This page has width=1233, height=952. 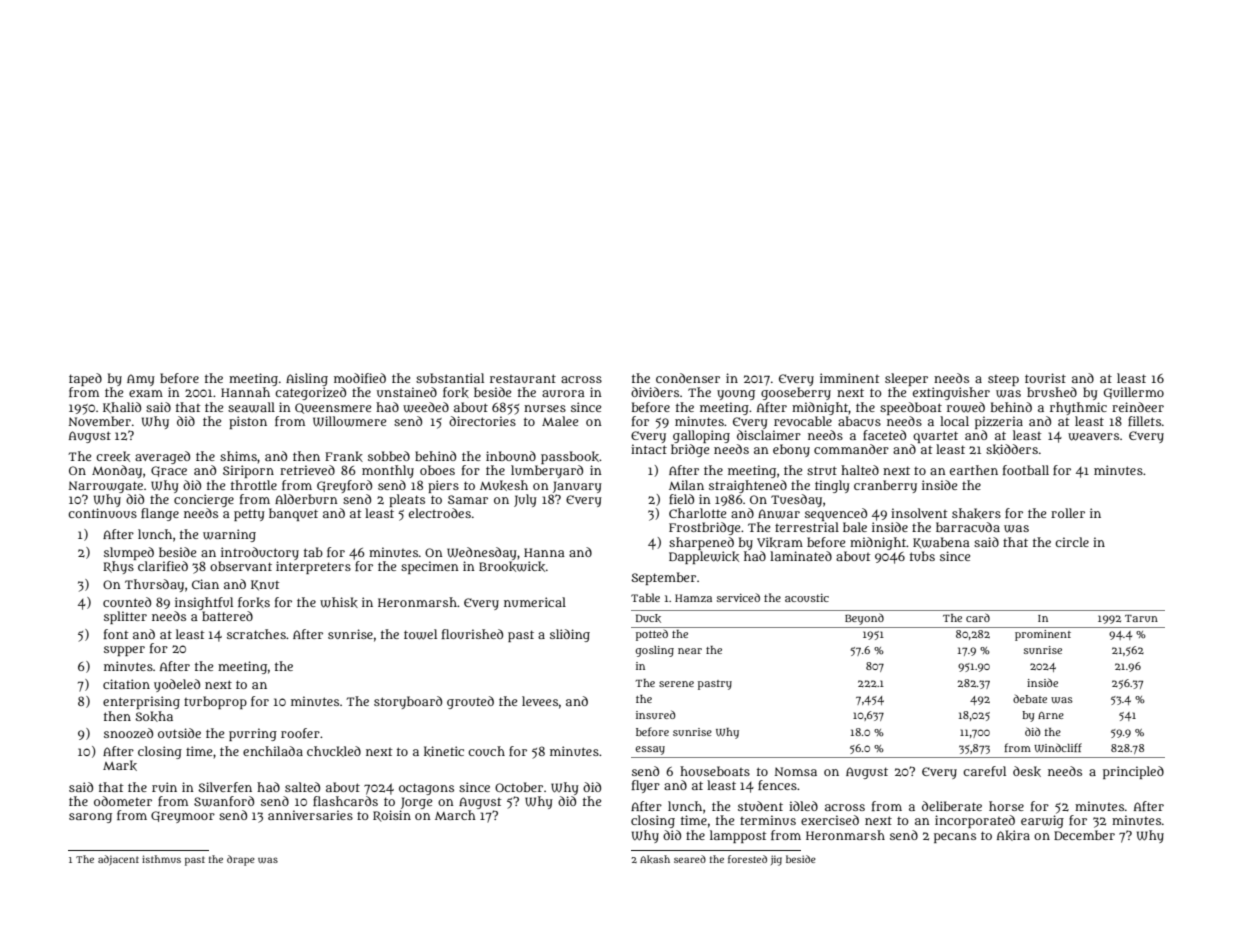 What do you see at coordinates (90, 818) in the page?
I see `sarong` at bounding box center [90, 818].
